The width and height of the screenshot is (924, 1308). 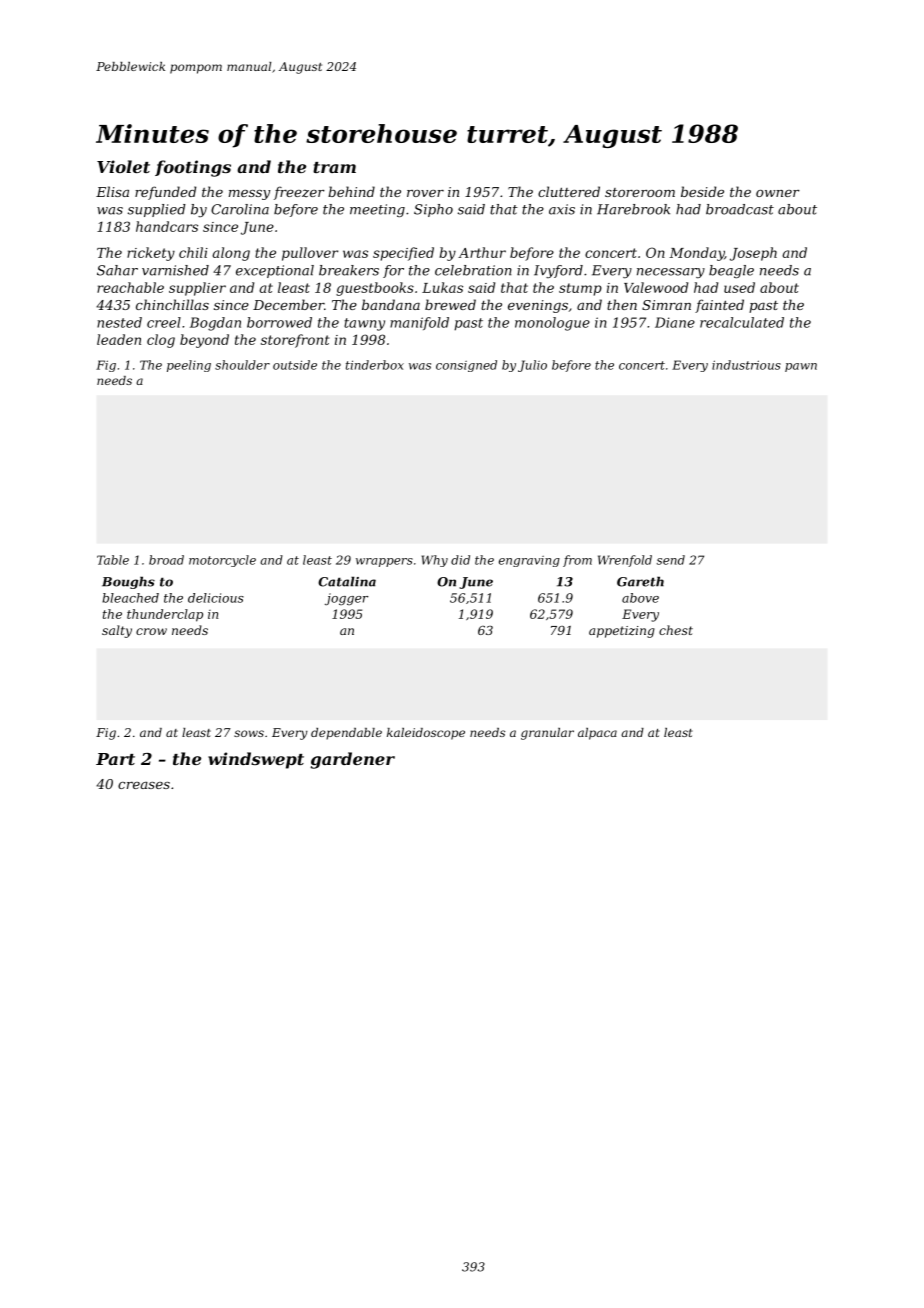 I want to click on creases, so click(x=144, y=785).
